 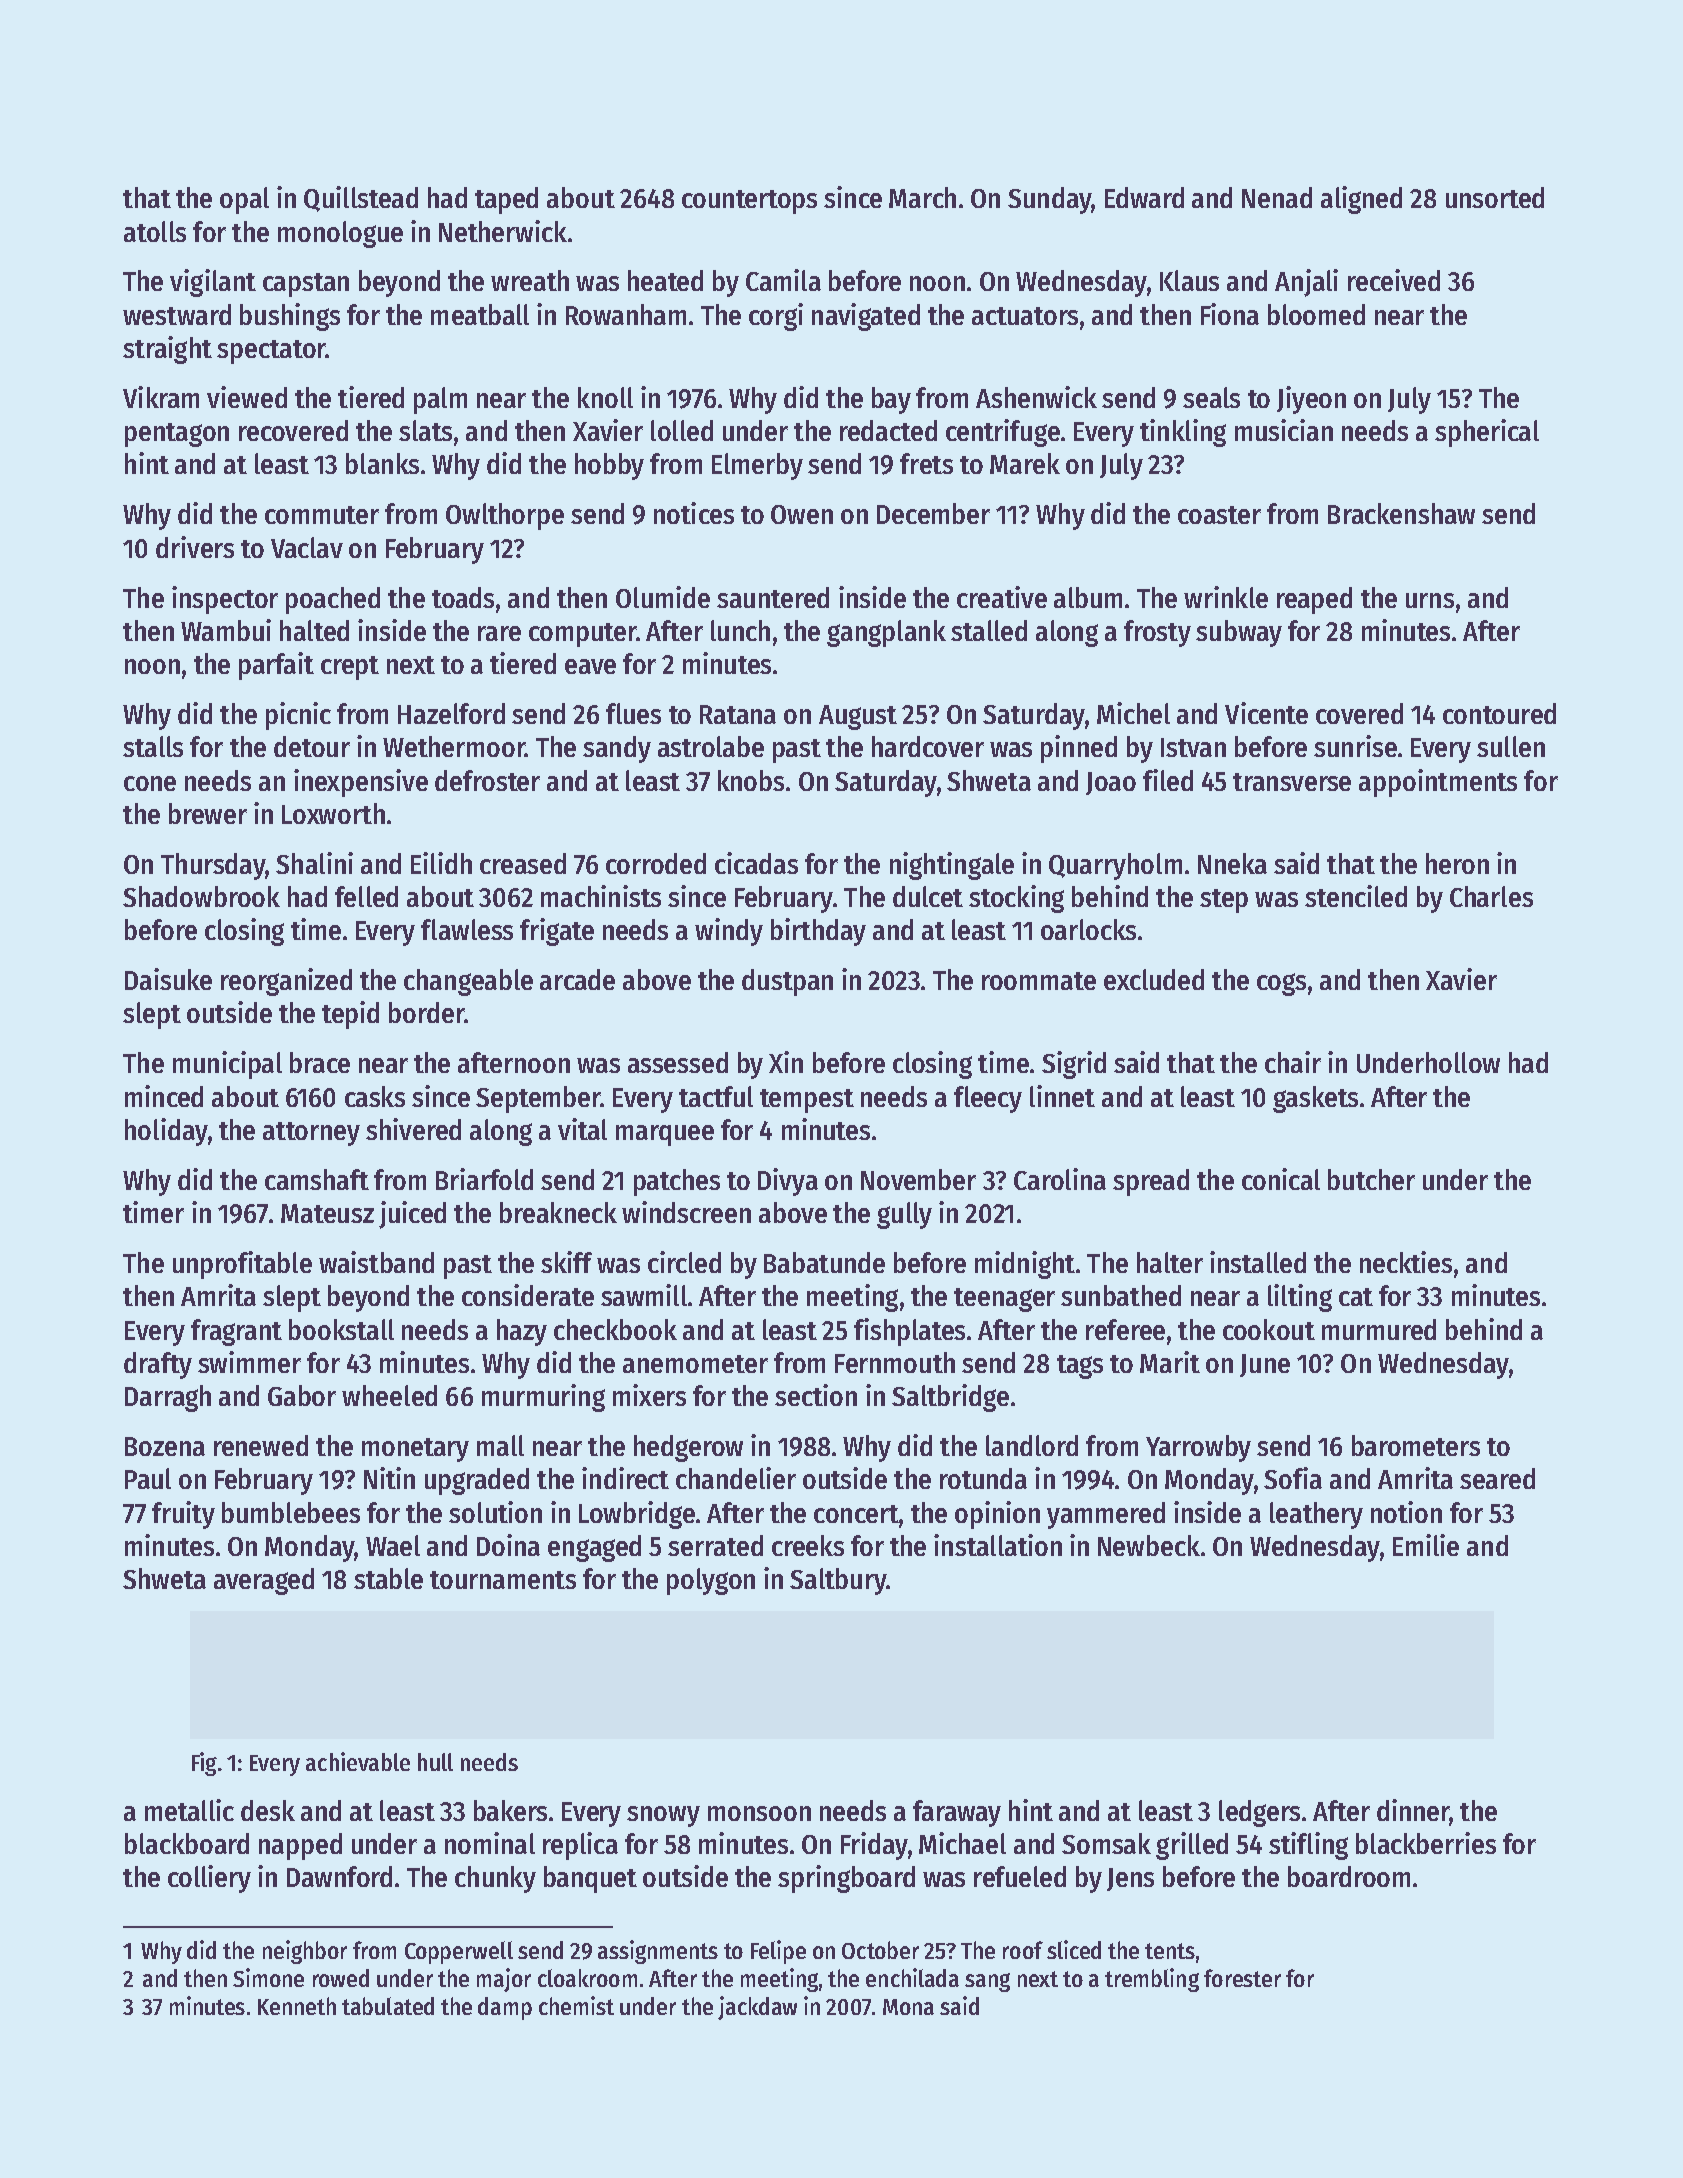 What do you see at coordinates (601, 896) in the screenshot?
I see `machinists` at bounding box center [601, 896].
